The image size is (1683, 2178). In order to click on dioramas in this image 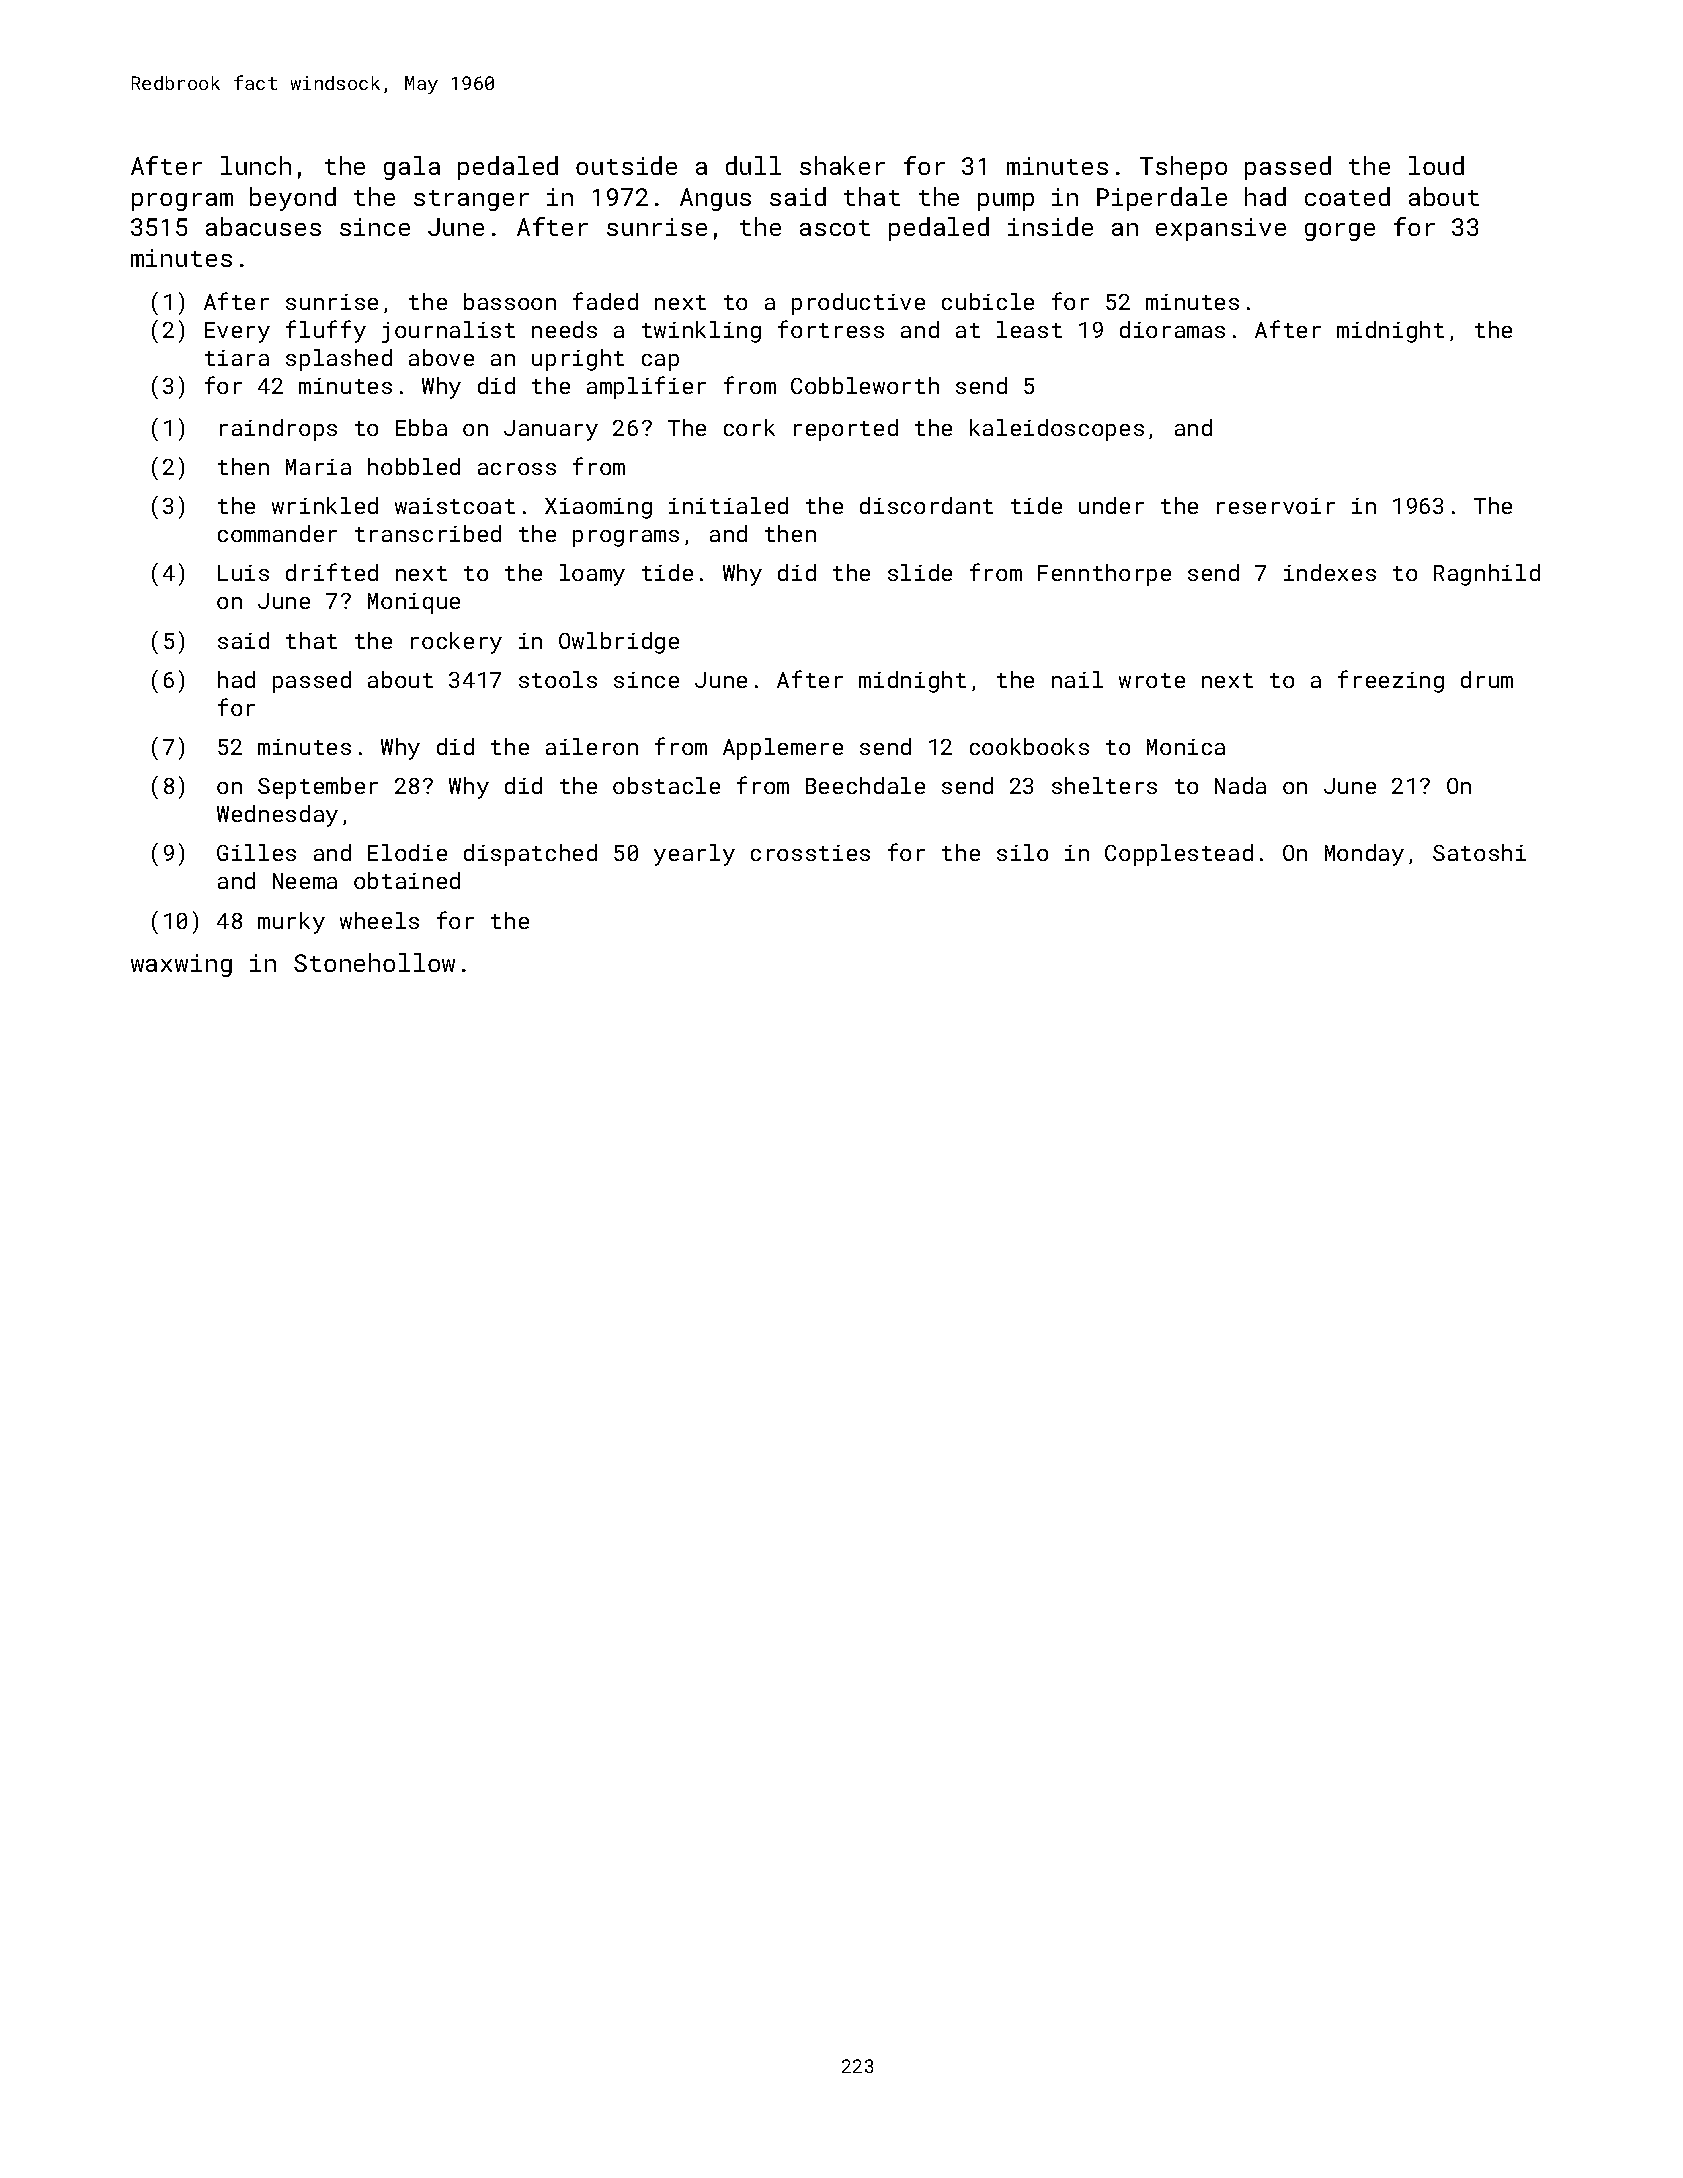, I will do `click(1172, 329)`.
